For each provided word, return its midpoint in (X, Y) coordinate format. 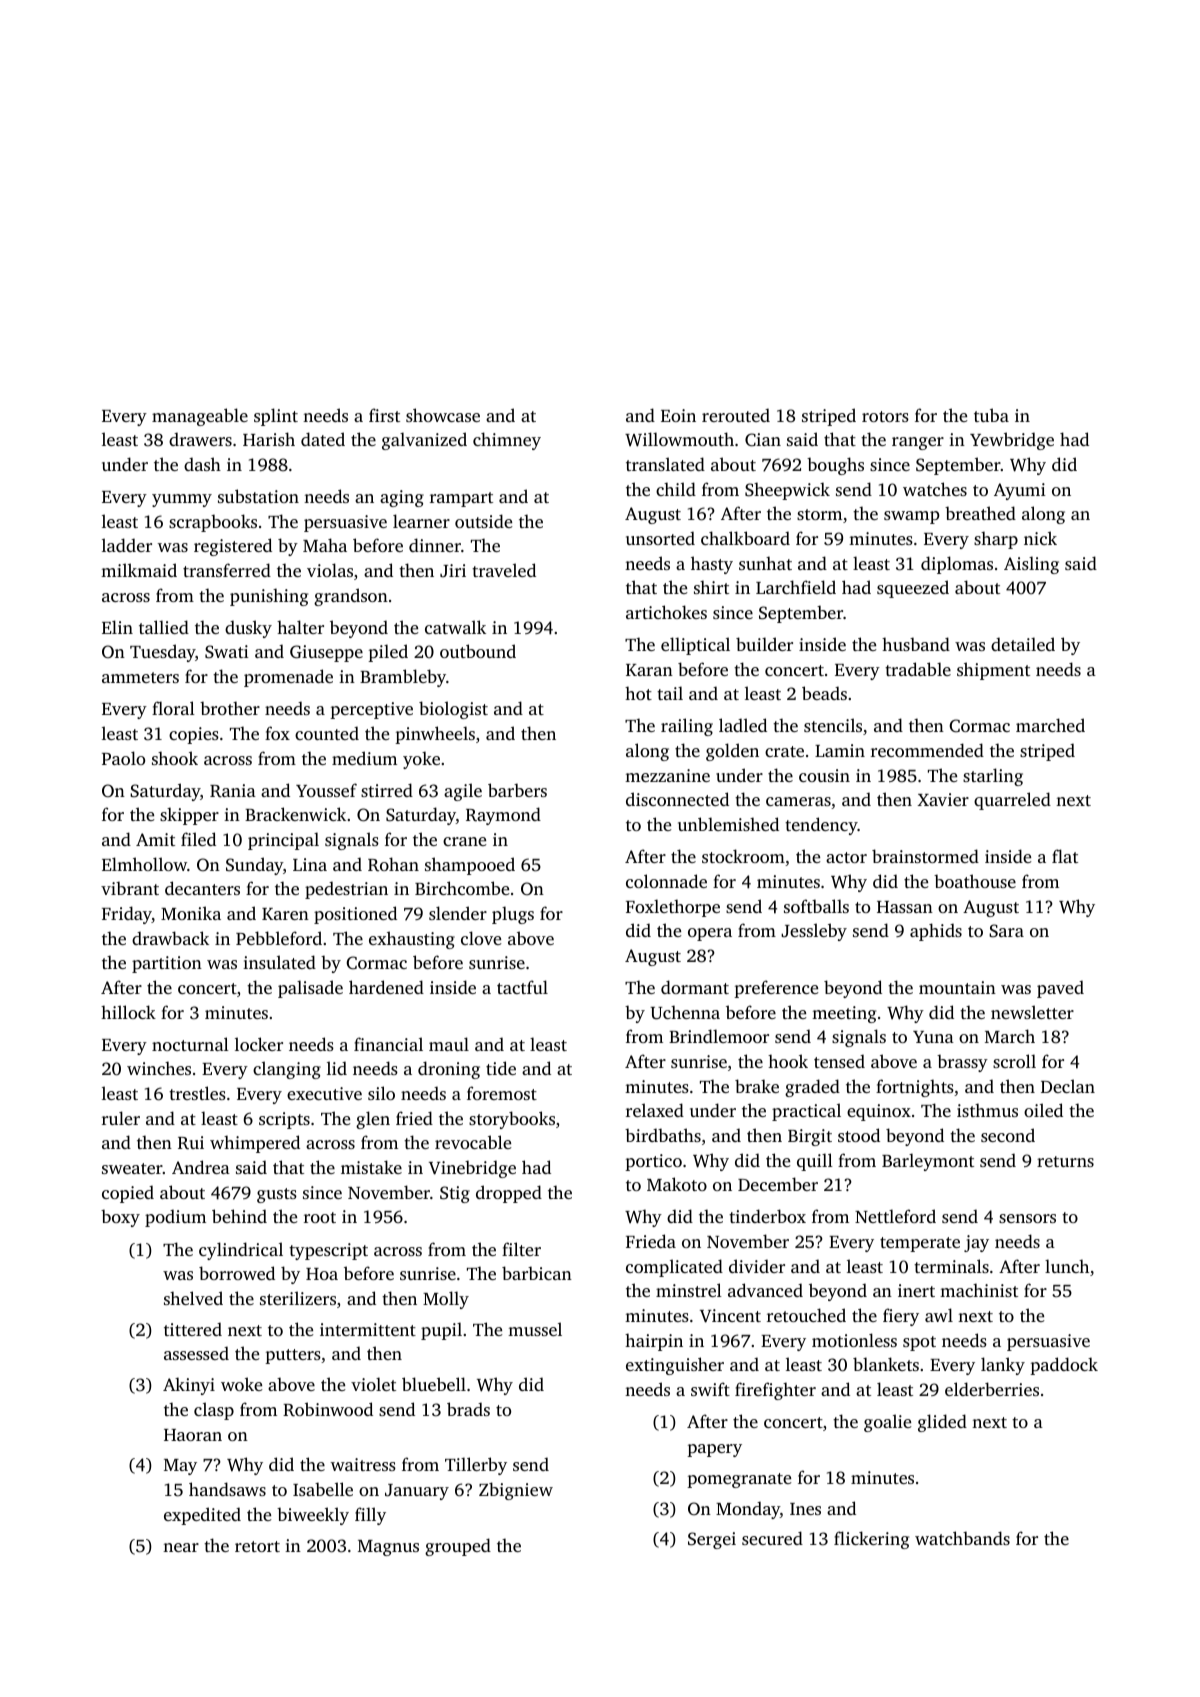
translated (665, 464)
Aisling (1031, 565)
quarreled (1012, 801)
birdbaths (663, 1135)
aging (402, 498)
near (181, 1547)
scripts (284, 1120)
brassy (962, 1063)
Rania (233, 791)
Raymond (503, 816)
